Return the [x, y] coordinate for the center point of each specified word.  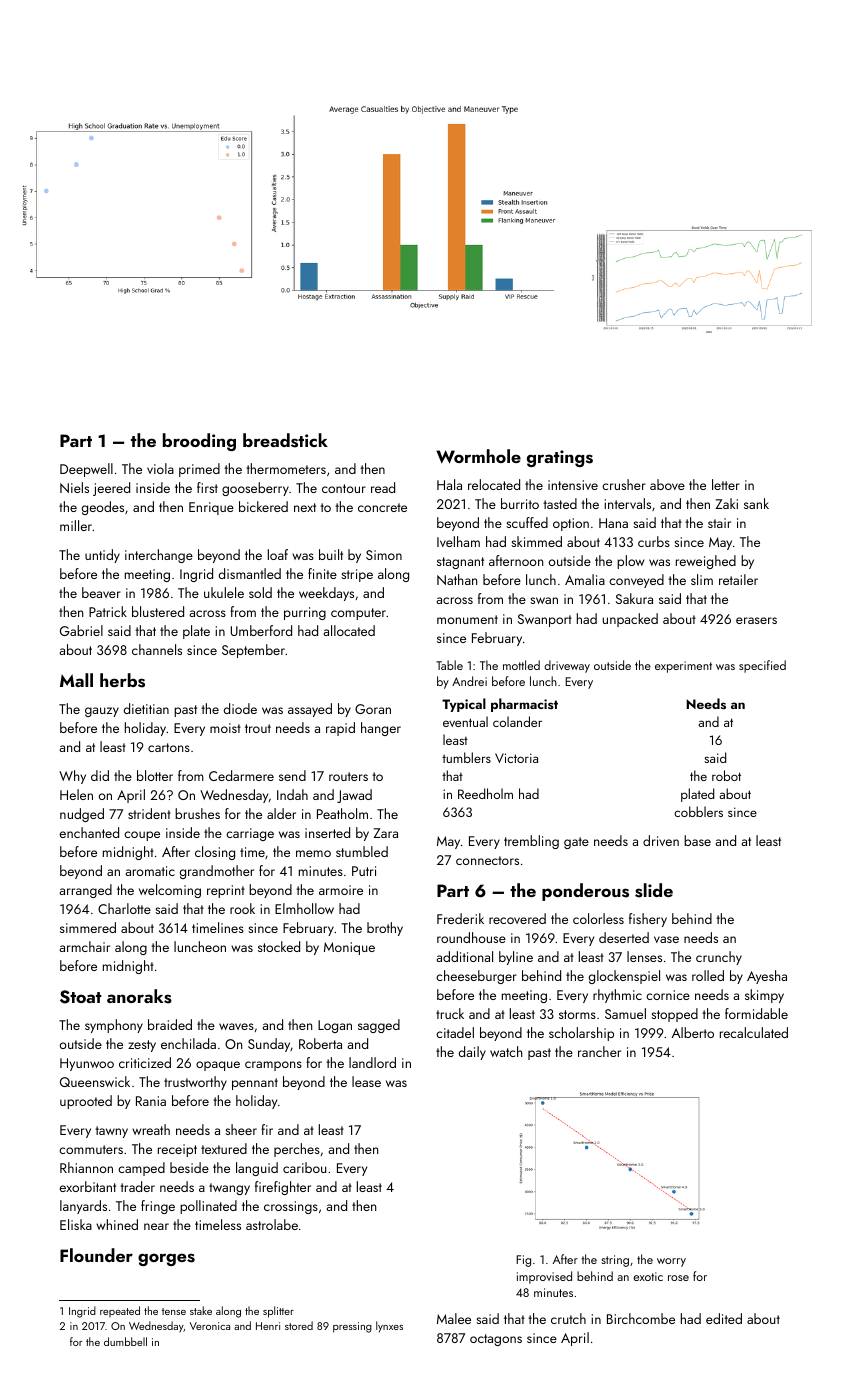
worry [671, 1262]
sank [756, 503]
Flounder [96, 1255]
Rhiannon [86, 1167]
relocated [494, 484]
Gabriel [81, 630]
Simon [384, 555]
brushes [197, 813]
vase [666, 939]
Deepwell [86, 470]
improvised [544, 1277]
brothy [385, 929]
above [667, 484]
